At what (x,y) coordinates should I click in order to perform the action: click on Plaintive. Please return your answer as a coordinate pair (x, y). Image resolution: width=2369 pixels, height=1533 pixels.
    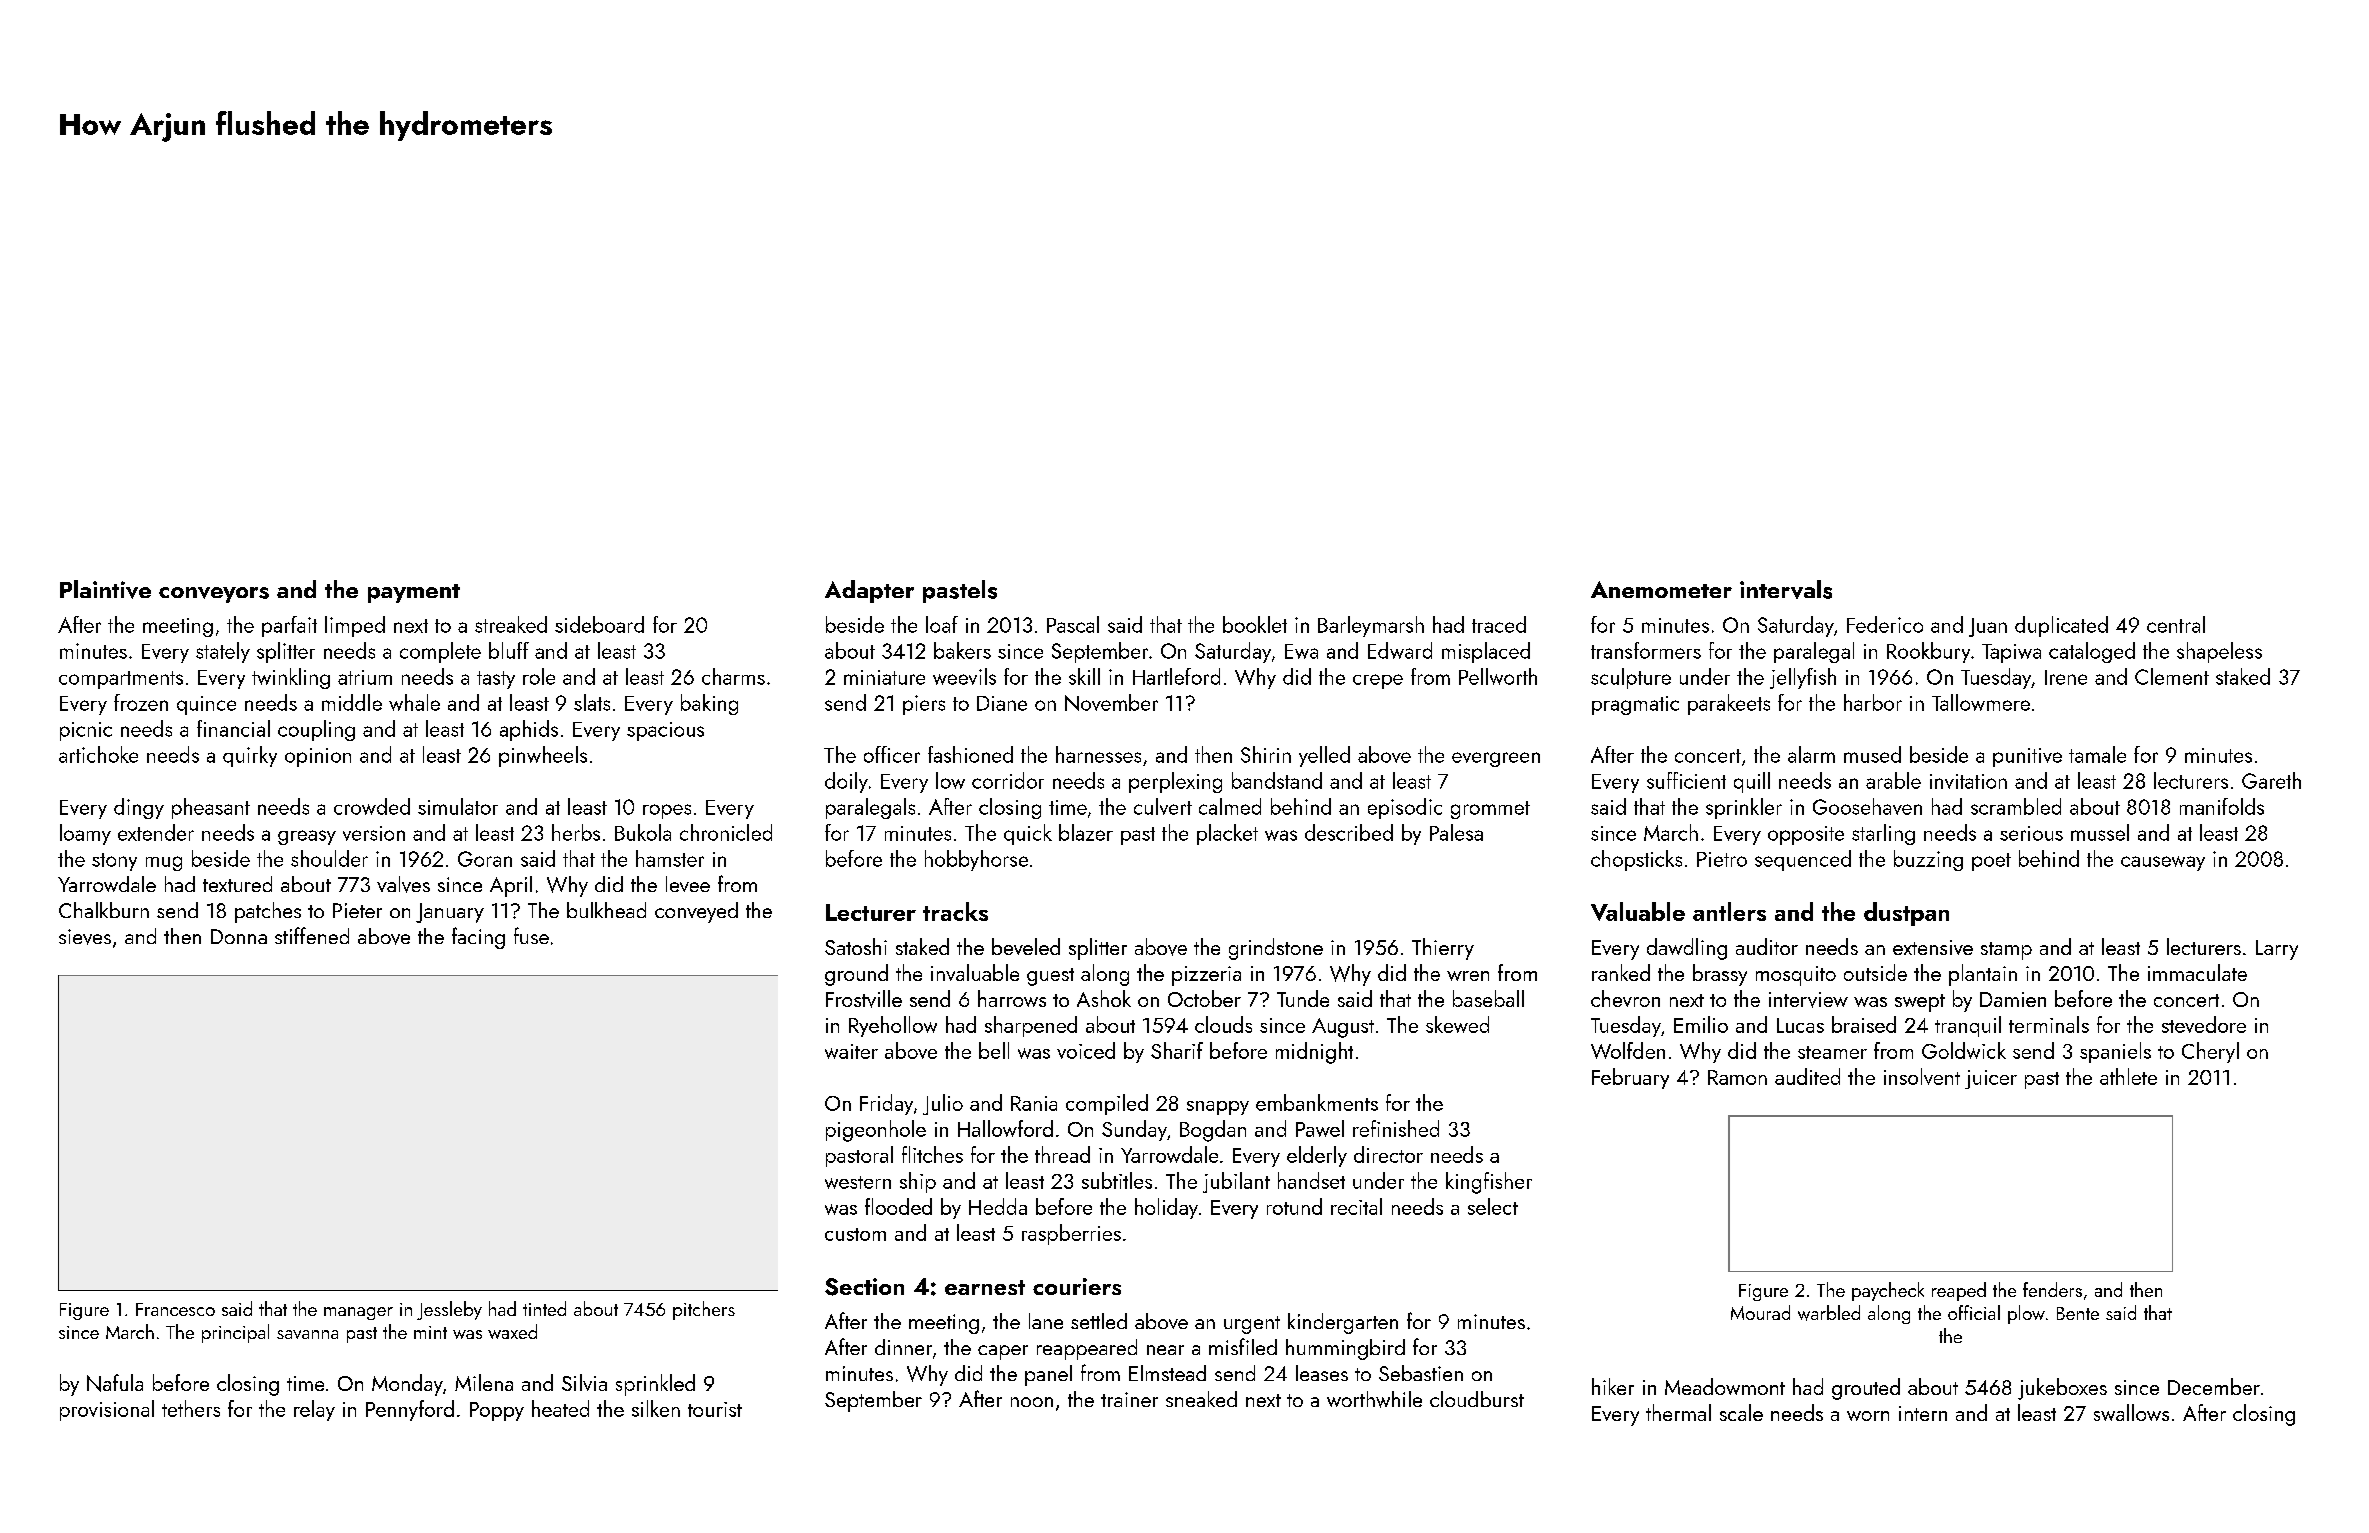
    Looking at the image, I should click on (105, 589).
